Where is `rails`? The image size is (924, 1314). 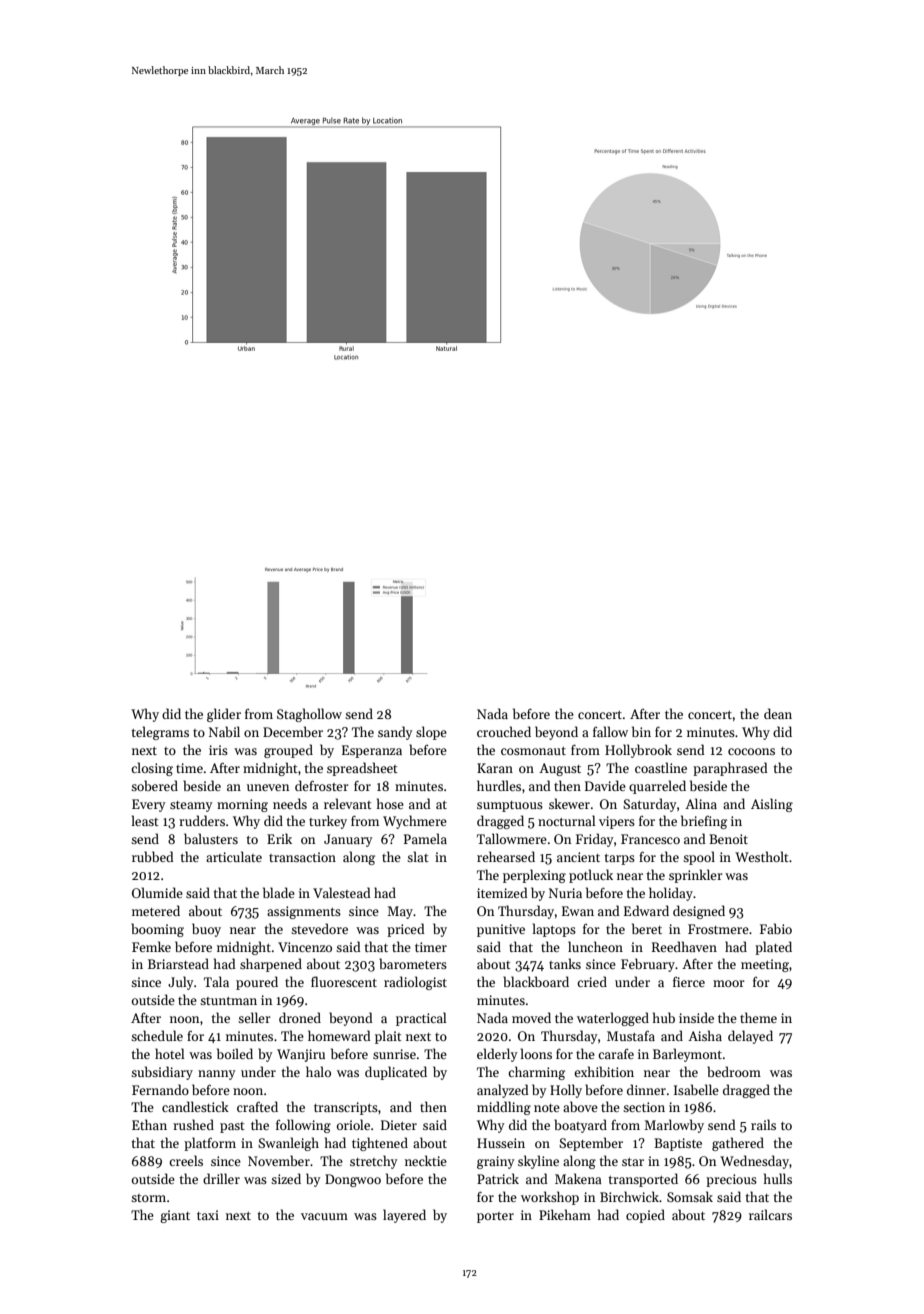 rails is located at coordinates (763, 1124).
